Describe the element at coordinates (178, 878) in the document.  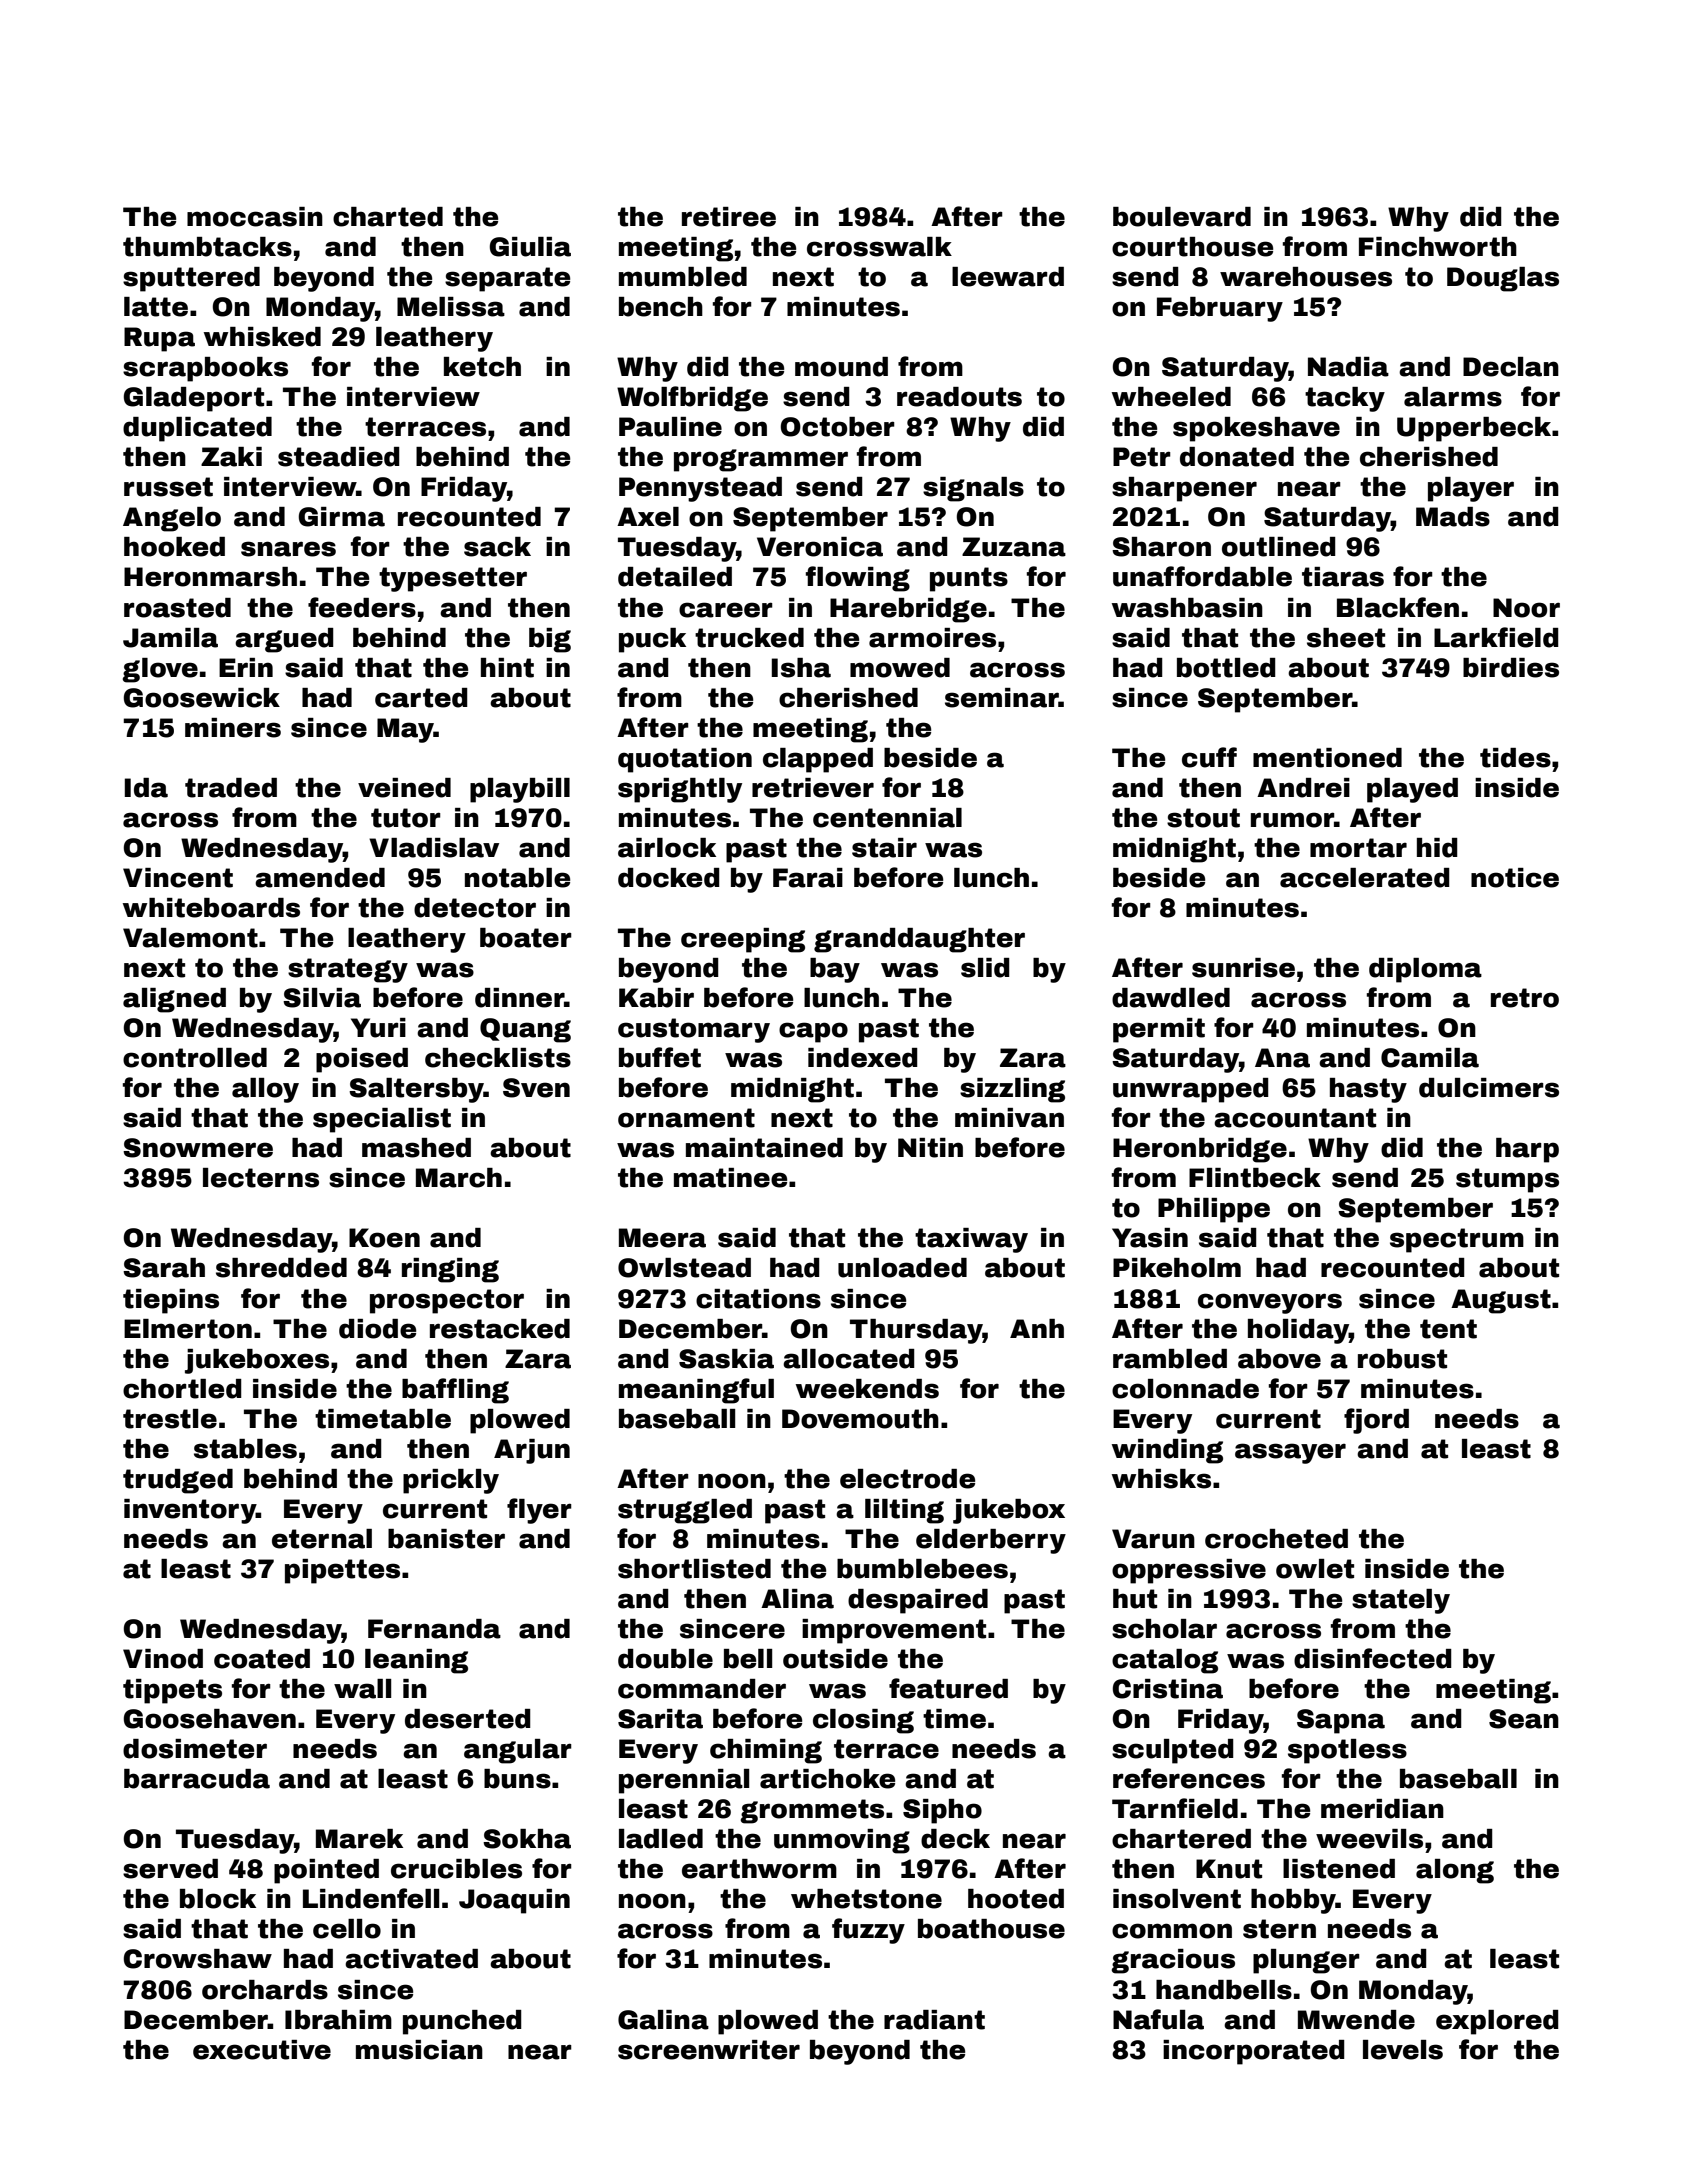
I see `Vincent` at that location.
